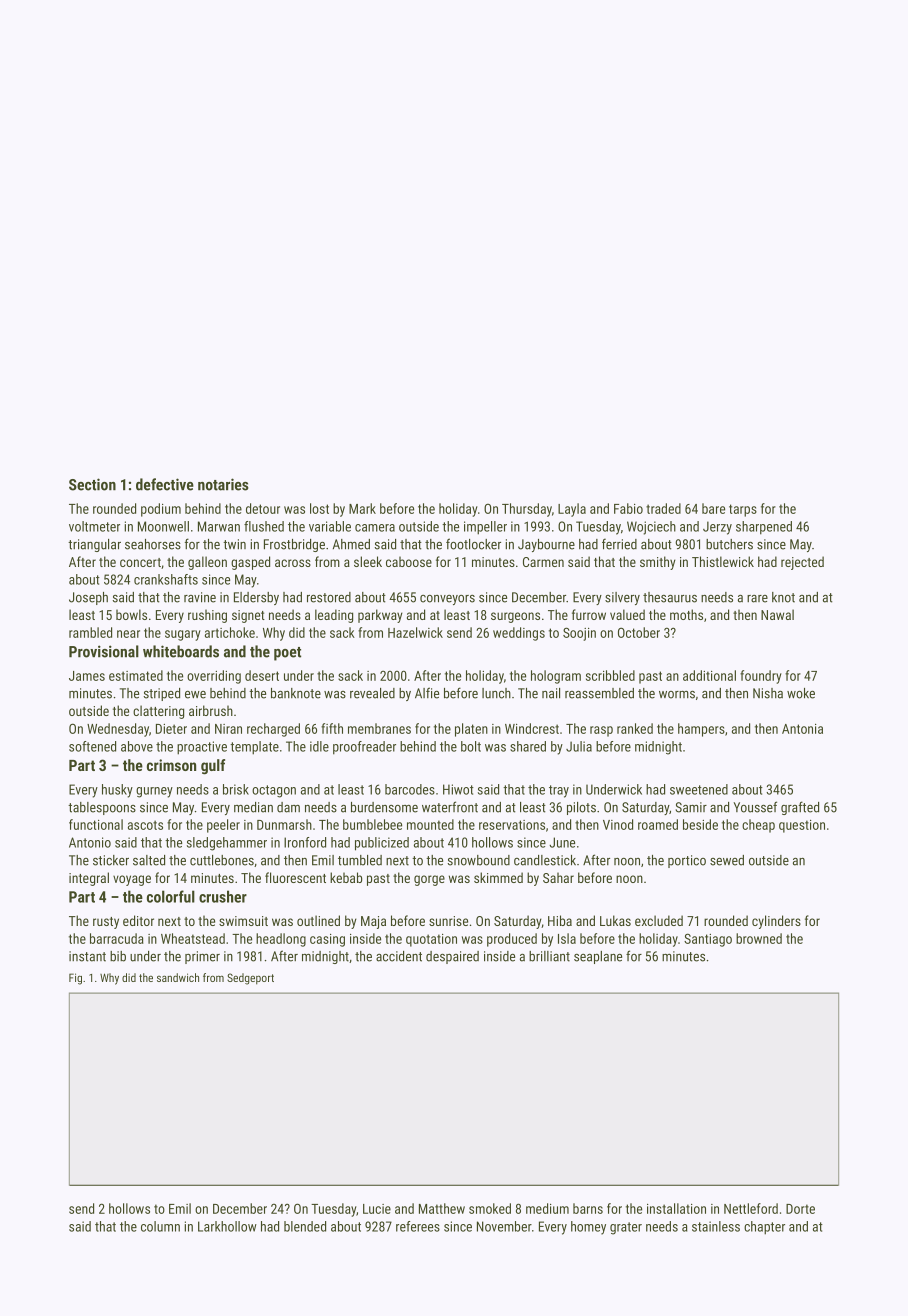 Image resolution: width=908 pixels, height=1316 pixels. Describe the element at coordinates (373, 922) in the screenshot. I see `Maja` at that location.
